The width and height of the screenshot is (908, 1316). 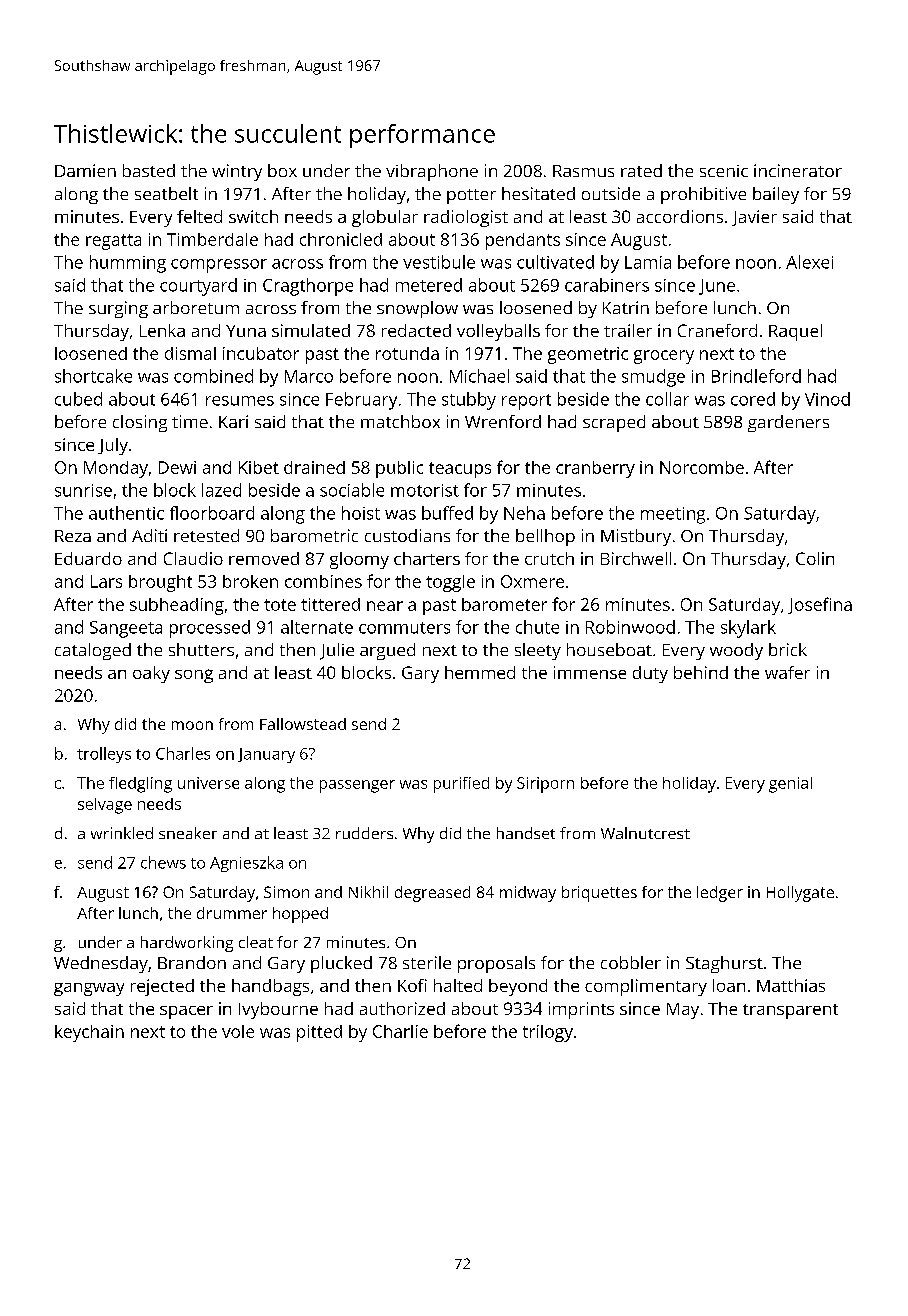 What do you see at coordinates (526, 833) in the screenshot?
I see `handset` at bounding box center [526, 833].
